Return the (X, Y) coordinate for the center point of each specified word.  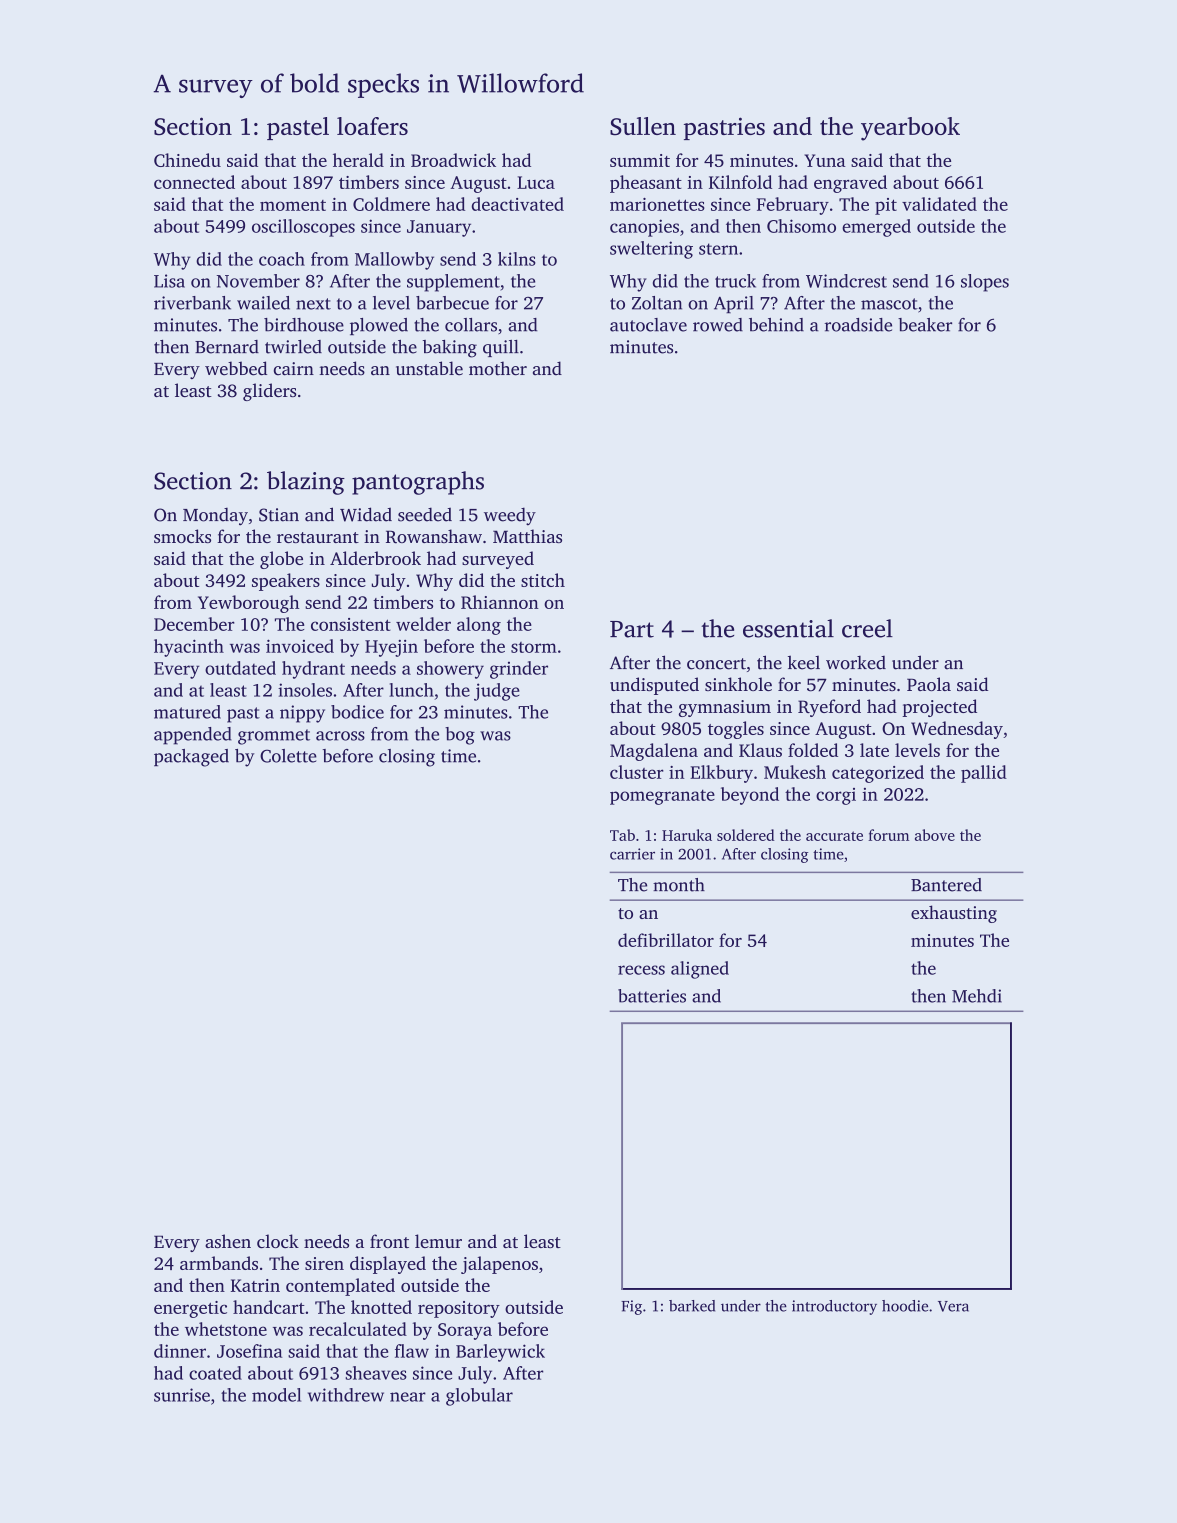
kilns (517, 259)
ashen (228, 1241)
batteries (652, 996)
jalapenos (499, 1265)
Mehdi (977, 996)
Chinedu (187, 160)
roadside (858, 325)
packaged (191, 758)
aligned (700, 970)
